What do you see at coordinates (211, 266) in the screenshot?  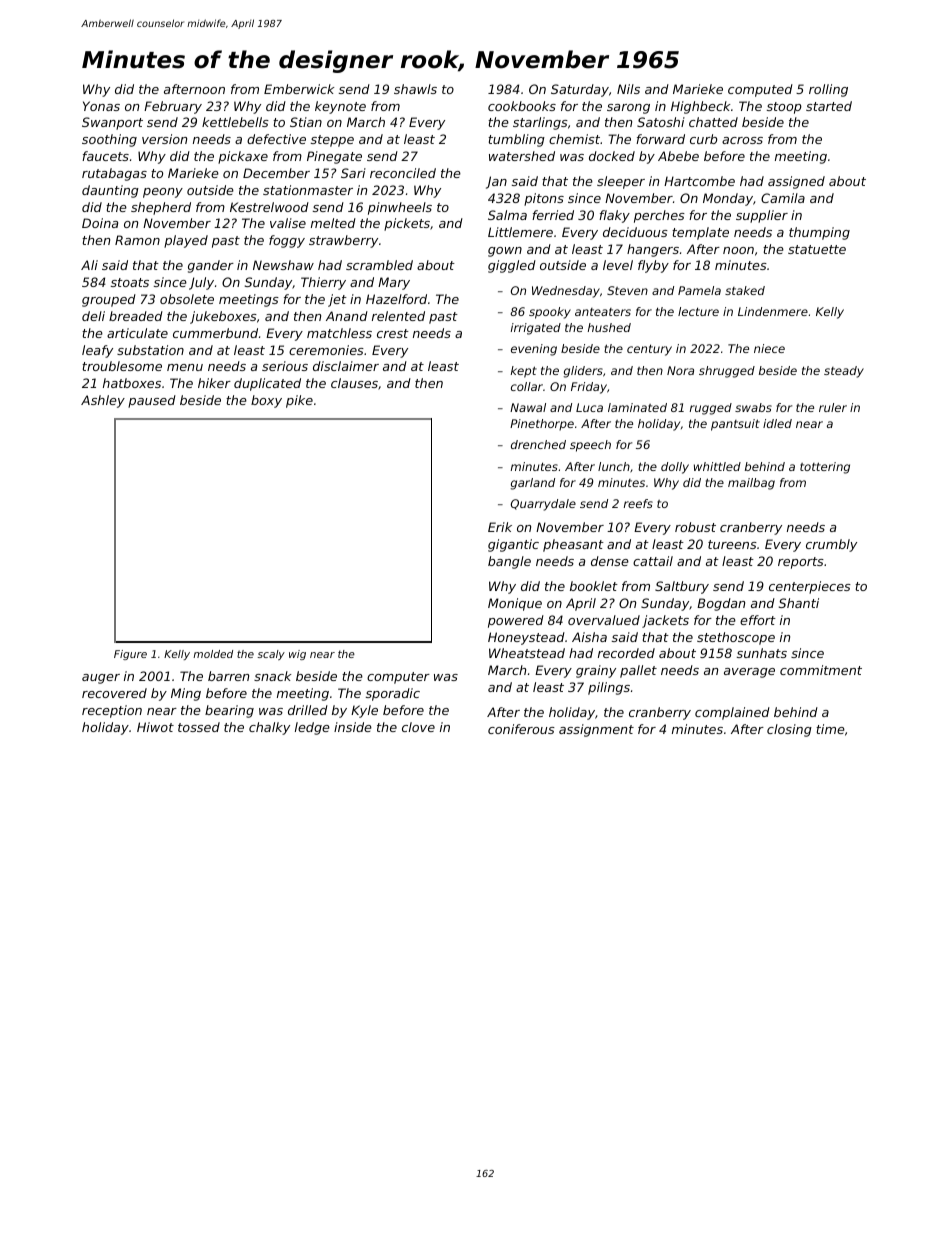 I see `gander` at bounding box center [211, 266].
